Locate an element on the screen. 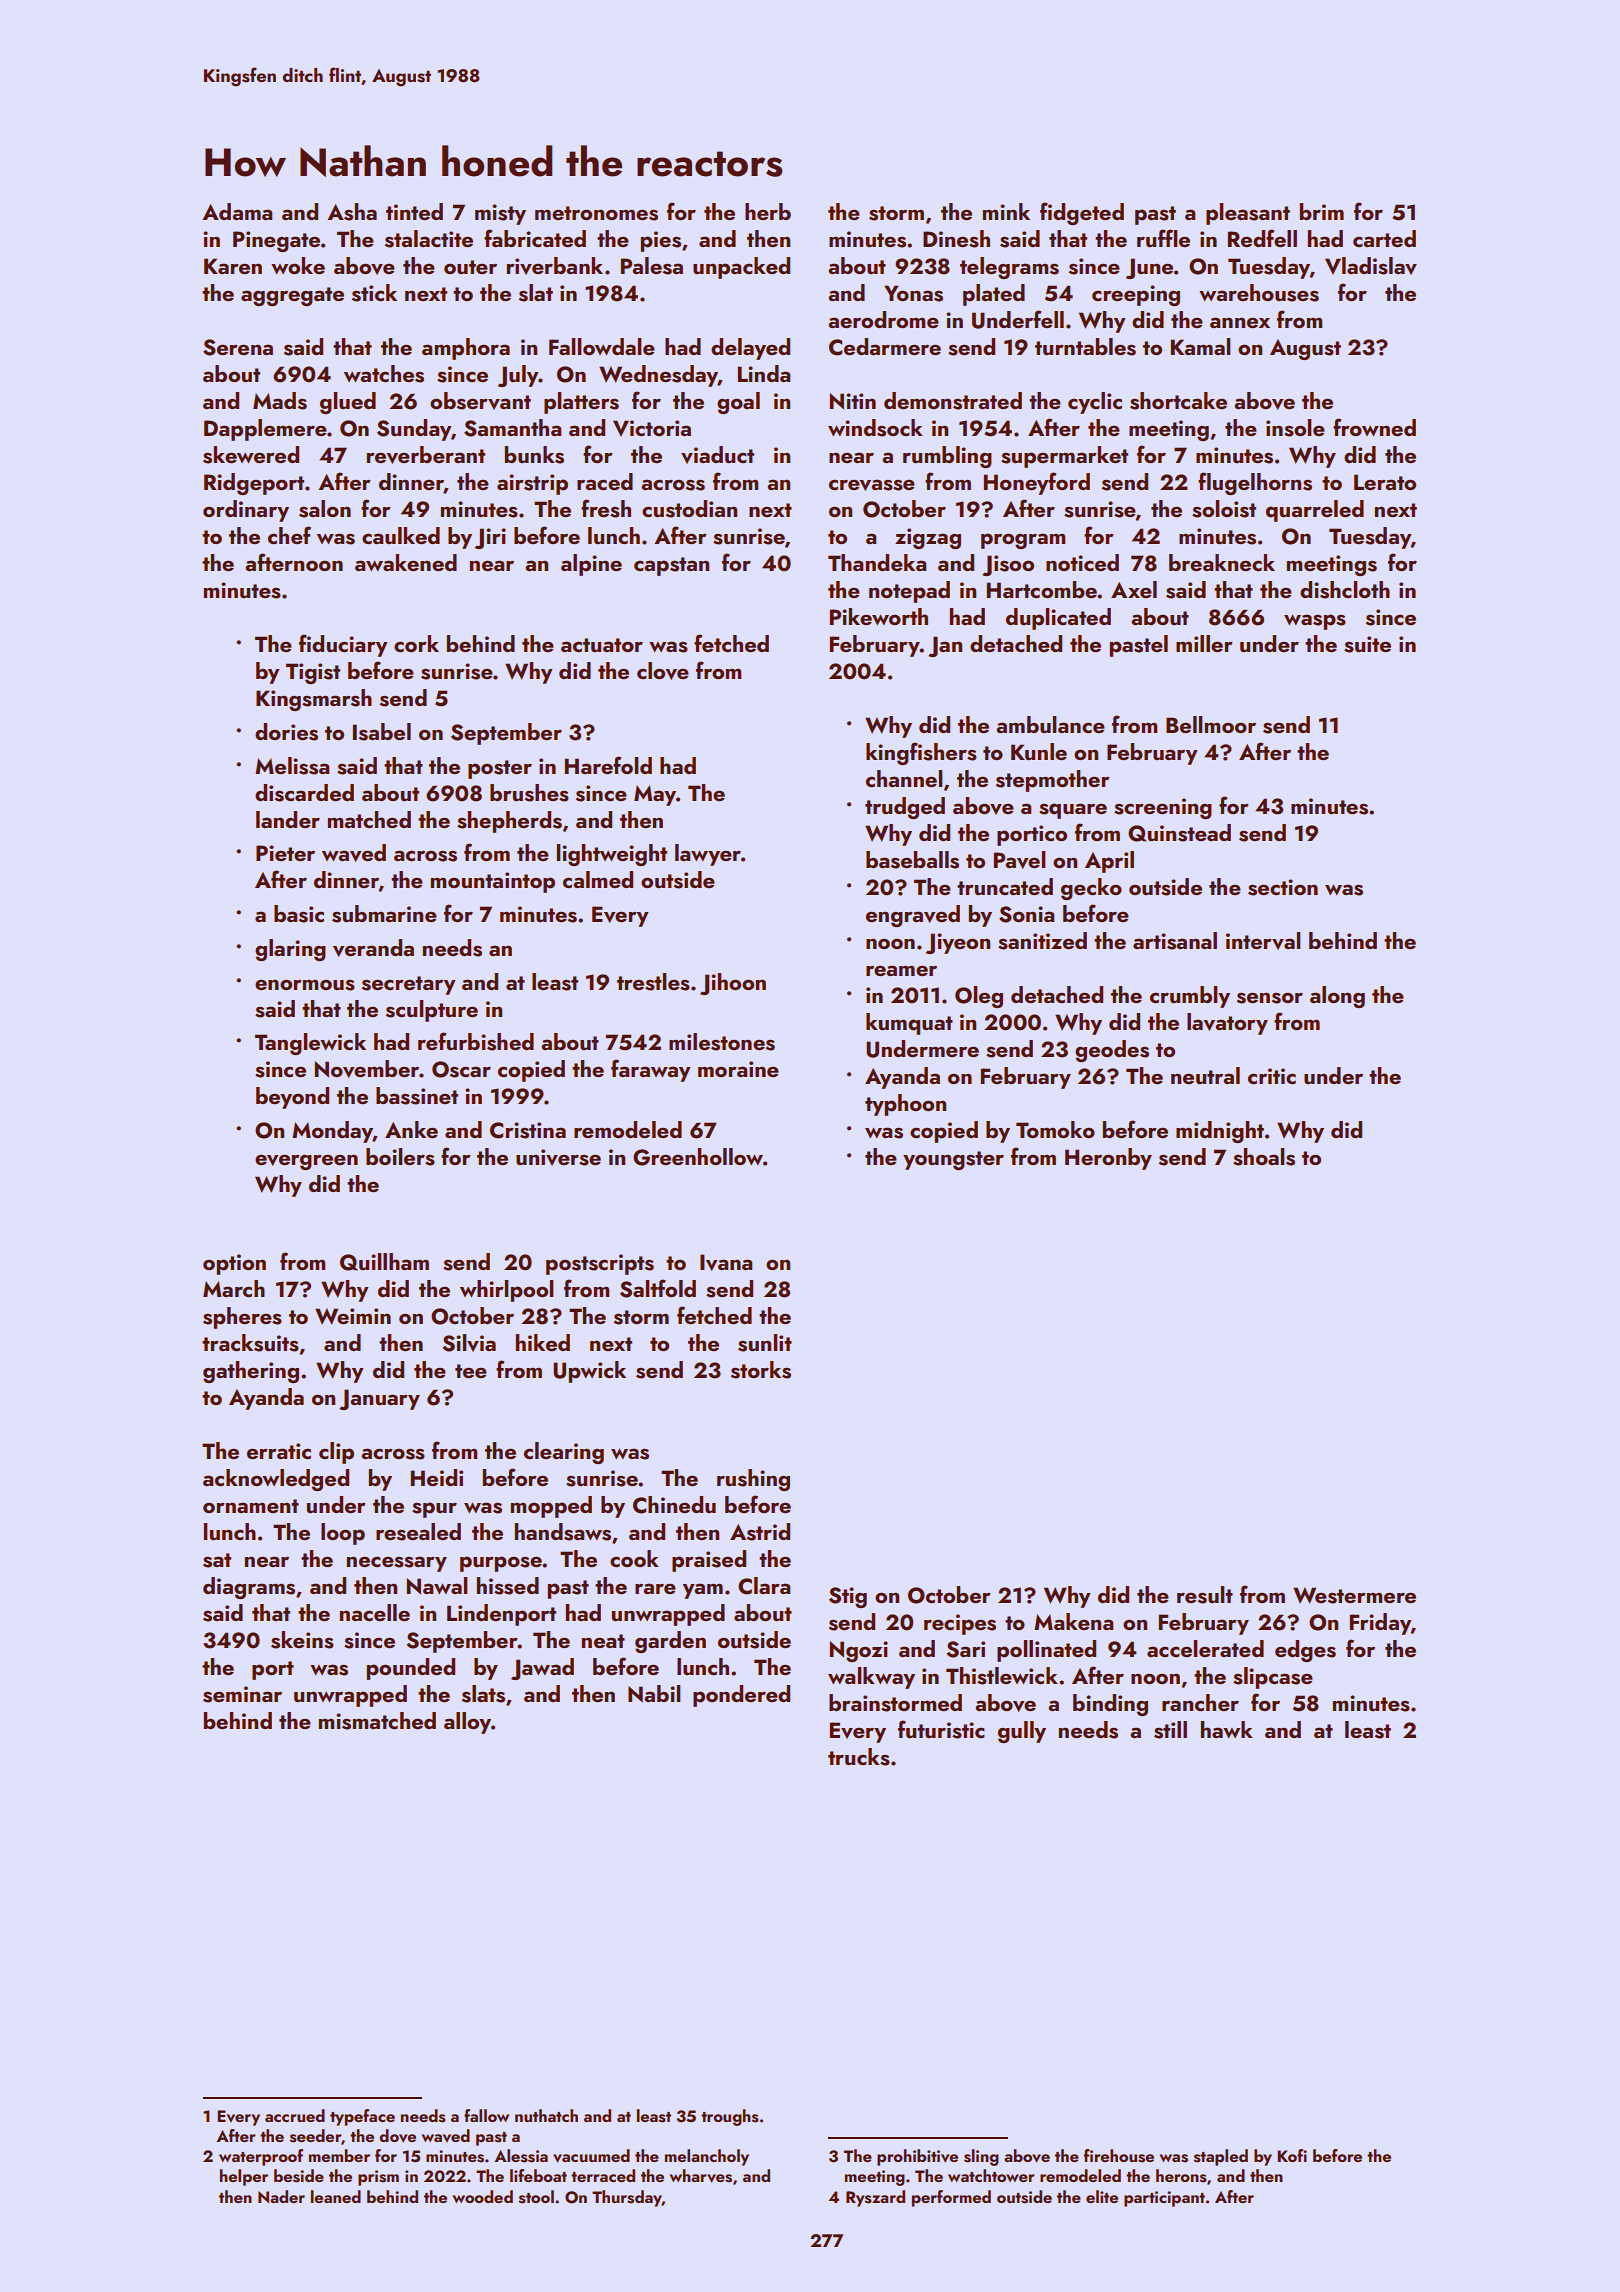 This screenshot has width=1620, height=2292. alloy is located at coordinates (467, 1723).
